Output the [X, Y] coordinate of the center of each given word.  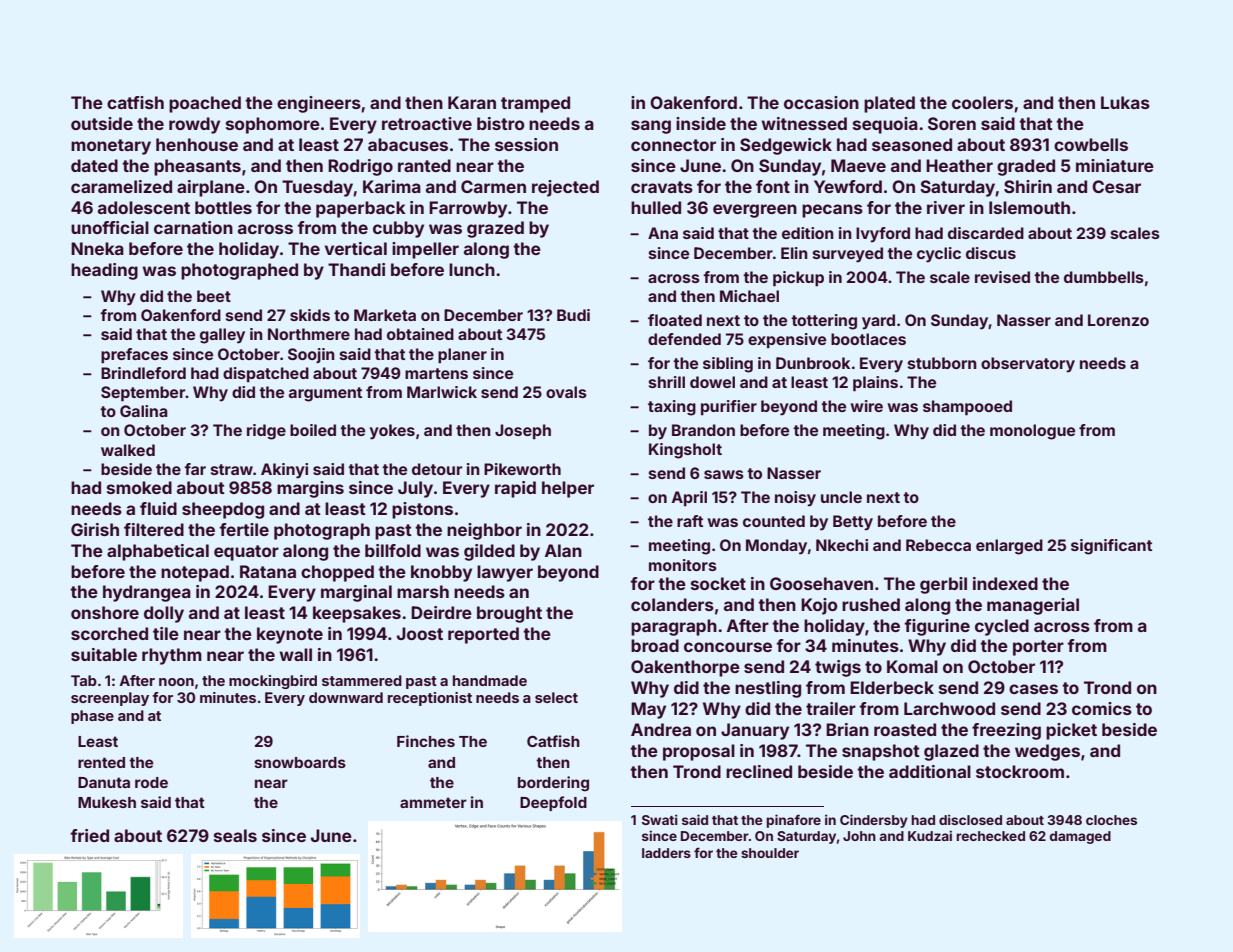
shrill [667, 382]
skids [310, 315]
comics [1102, 708]
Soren [952, 123]
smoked [139, 487]
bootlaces [868, 339]
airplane [211, 188]
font [773, 186]
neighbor [484, 531]
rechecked [990, 836]
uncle [841, 497]
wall [295, 654]
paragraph [674, 627]
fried [89, 835]
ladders [666, 853]
